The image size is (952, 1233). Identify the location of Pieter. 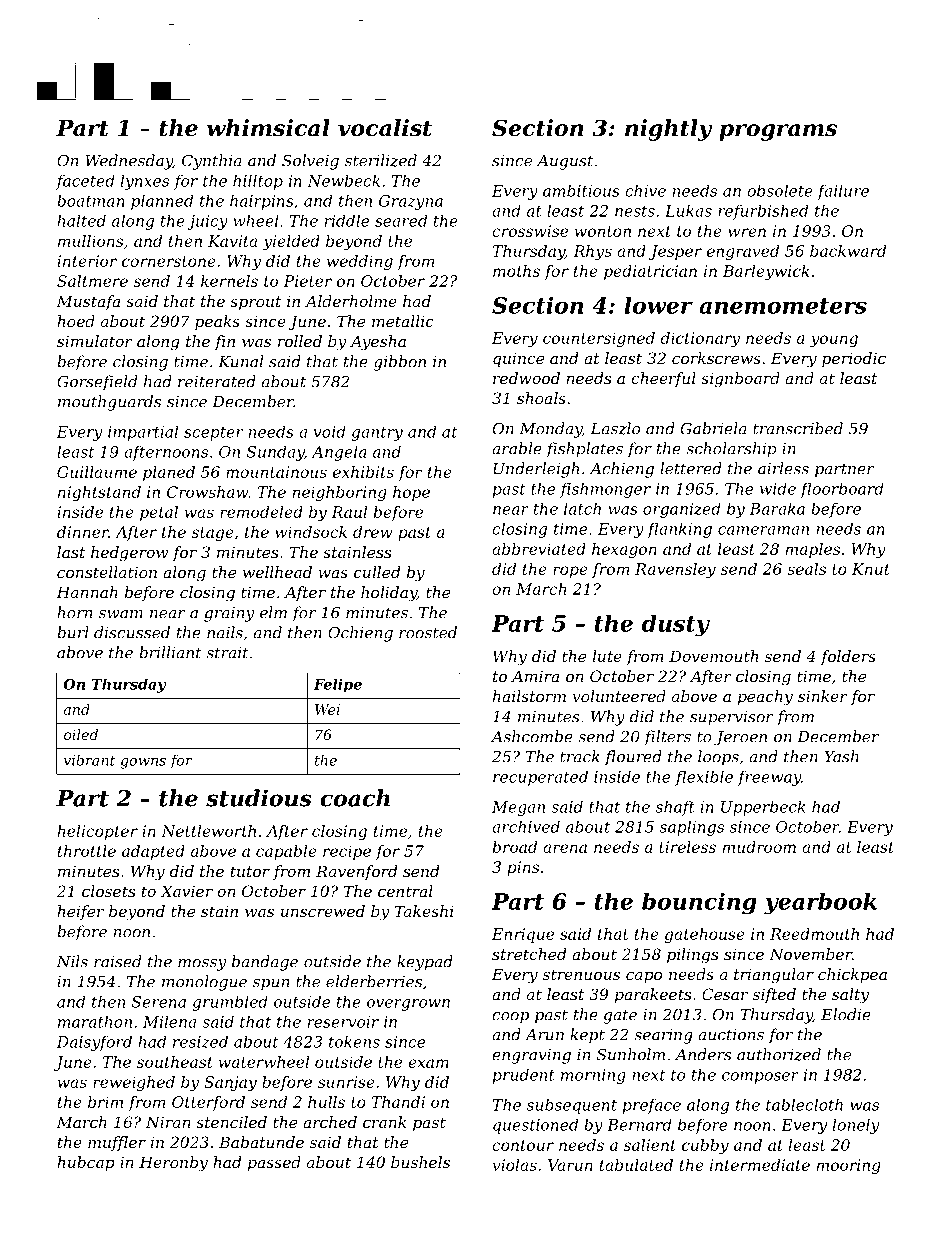
(307, 281).
